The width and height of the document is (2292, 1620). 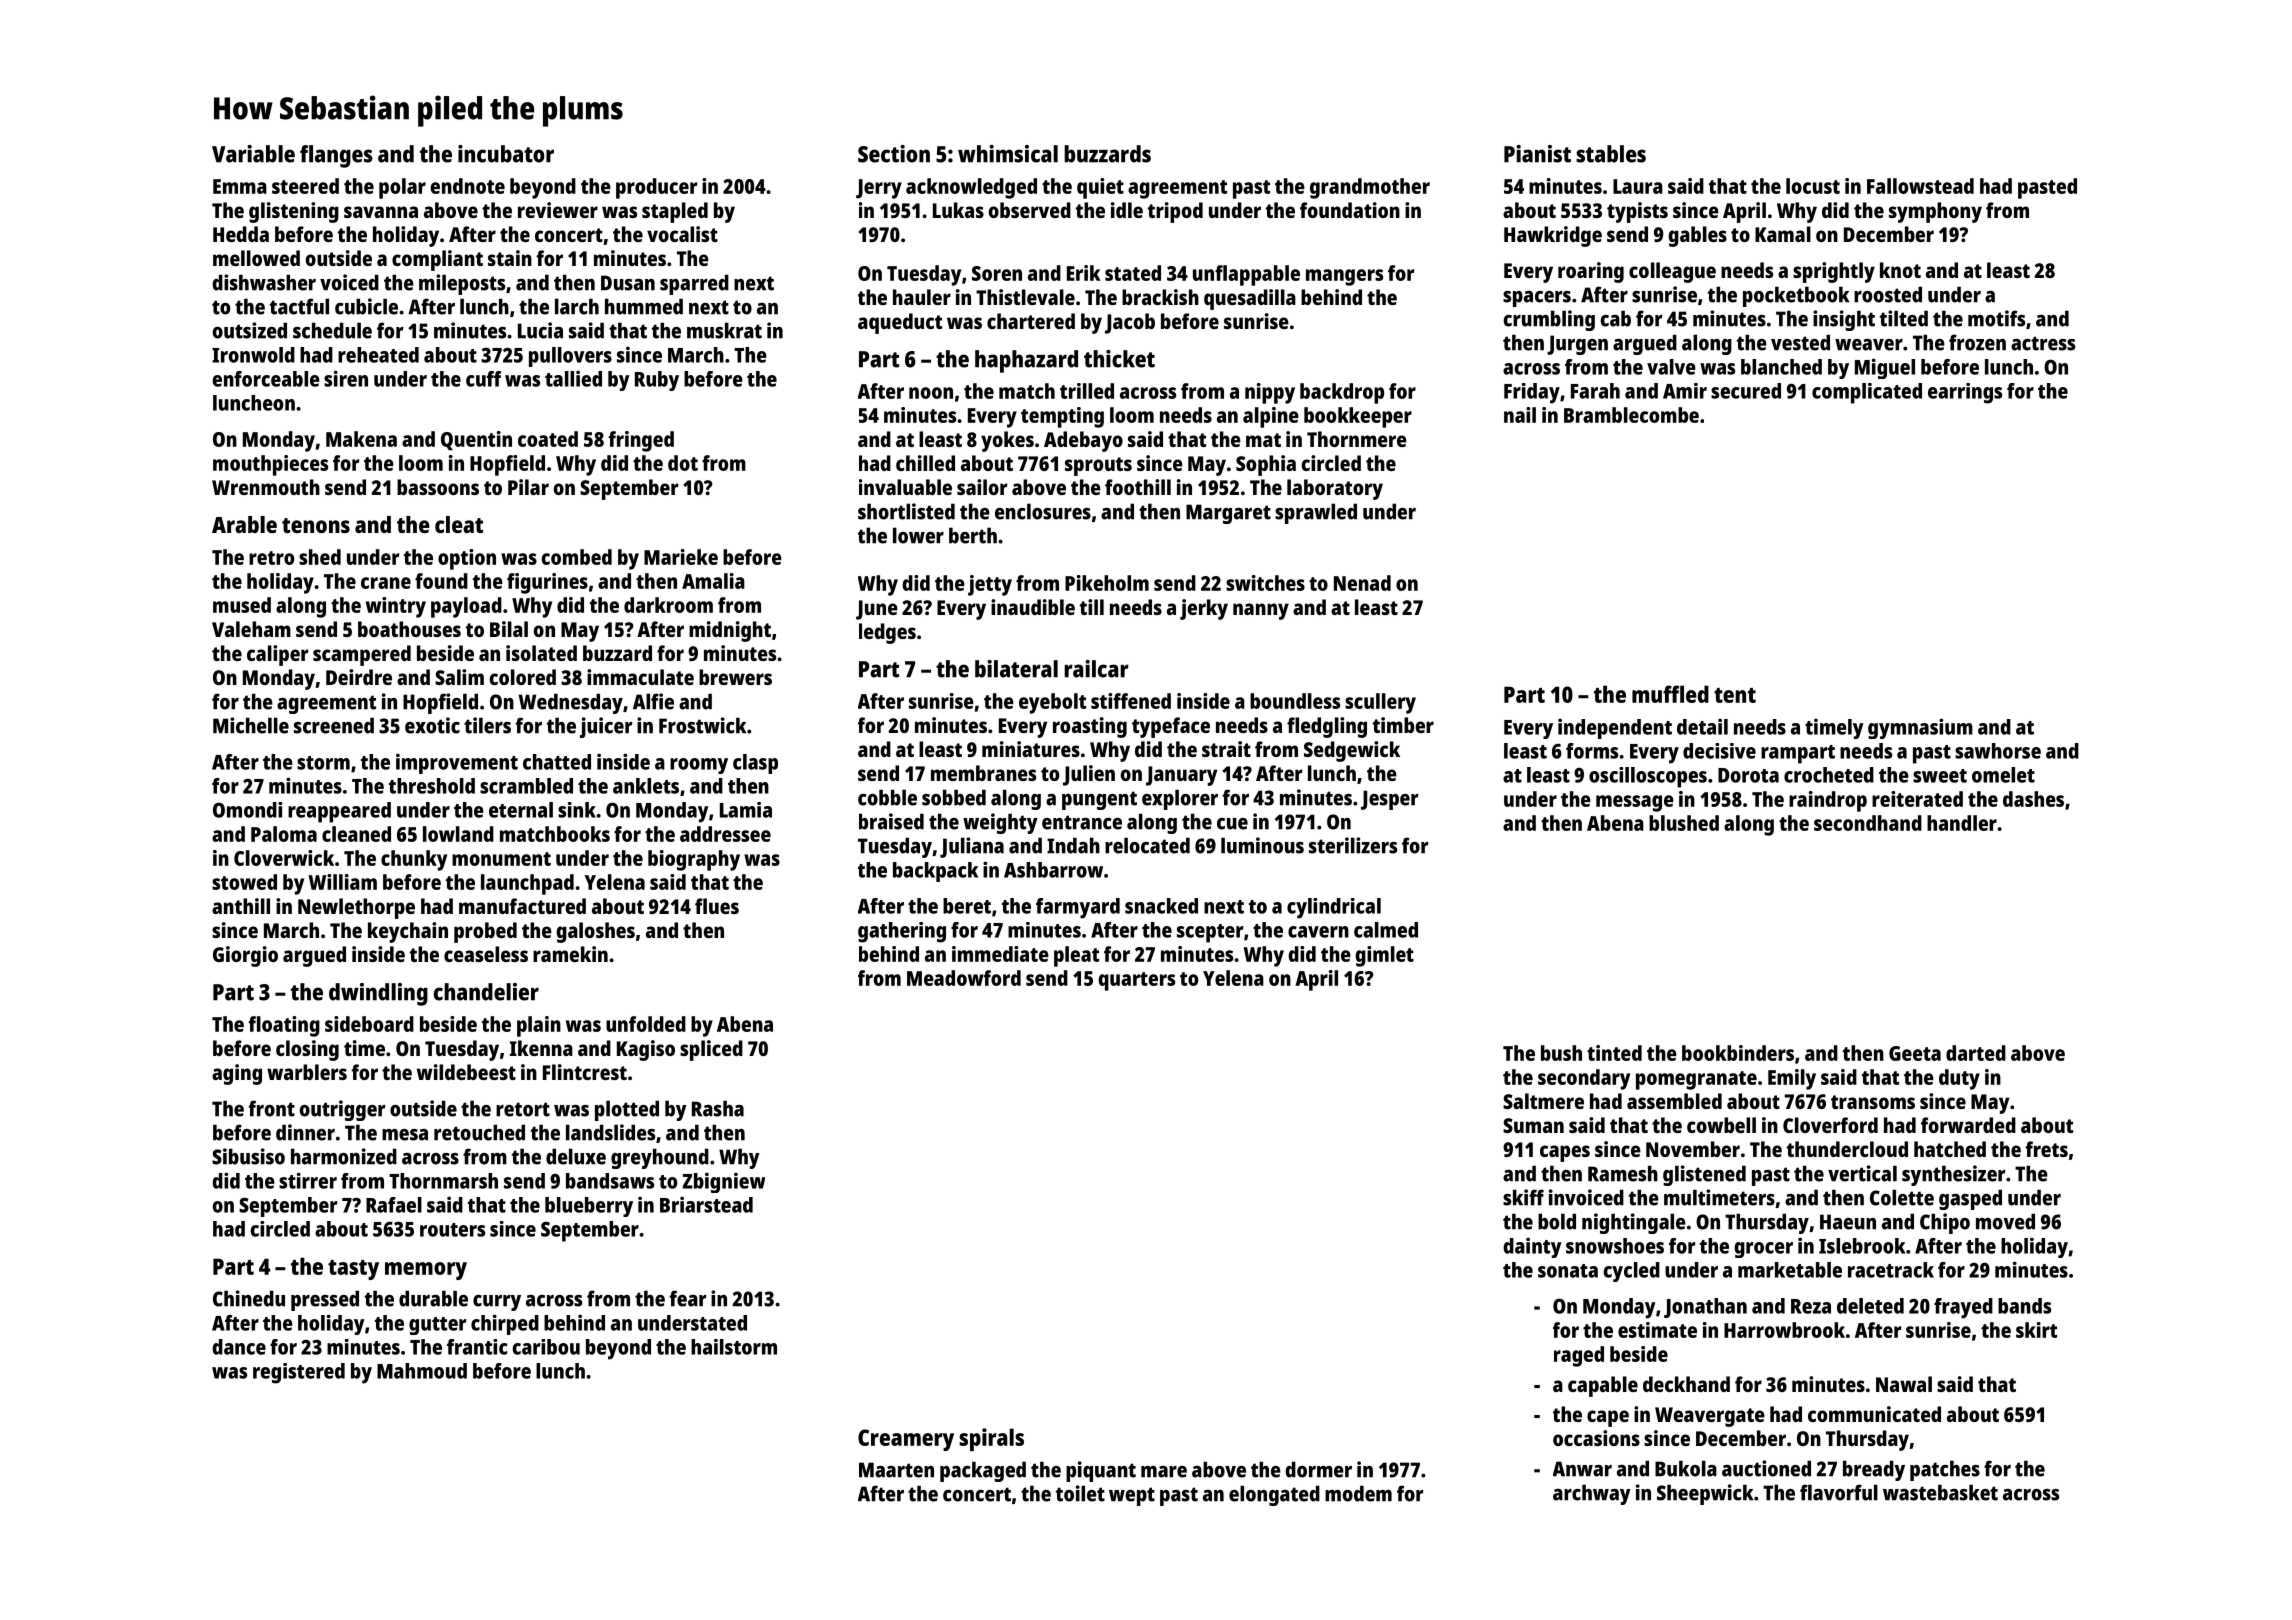 What do you see at coordinates (422, 1371) in the document?
I see `Mahmoud` at bounding box center [422, 1371].
